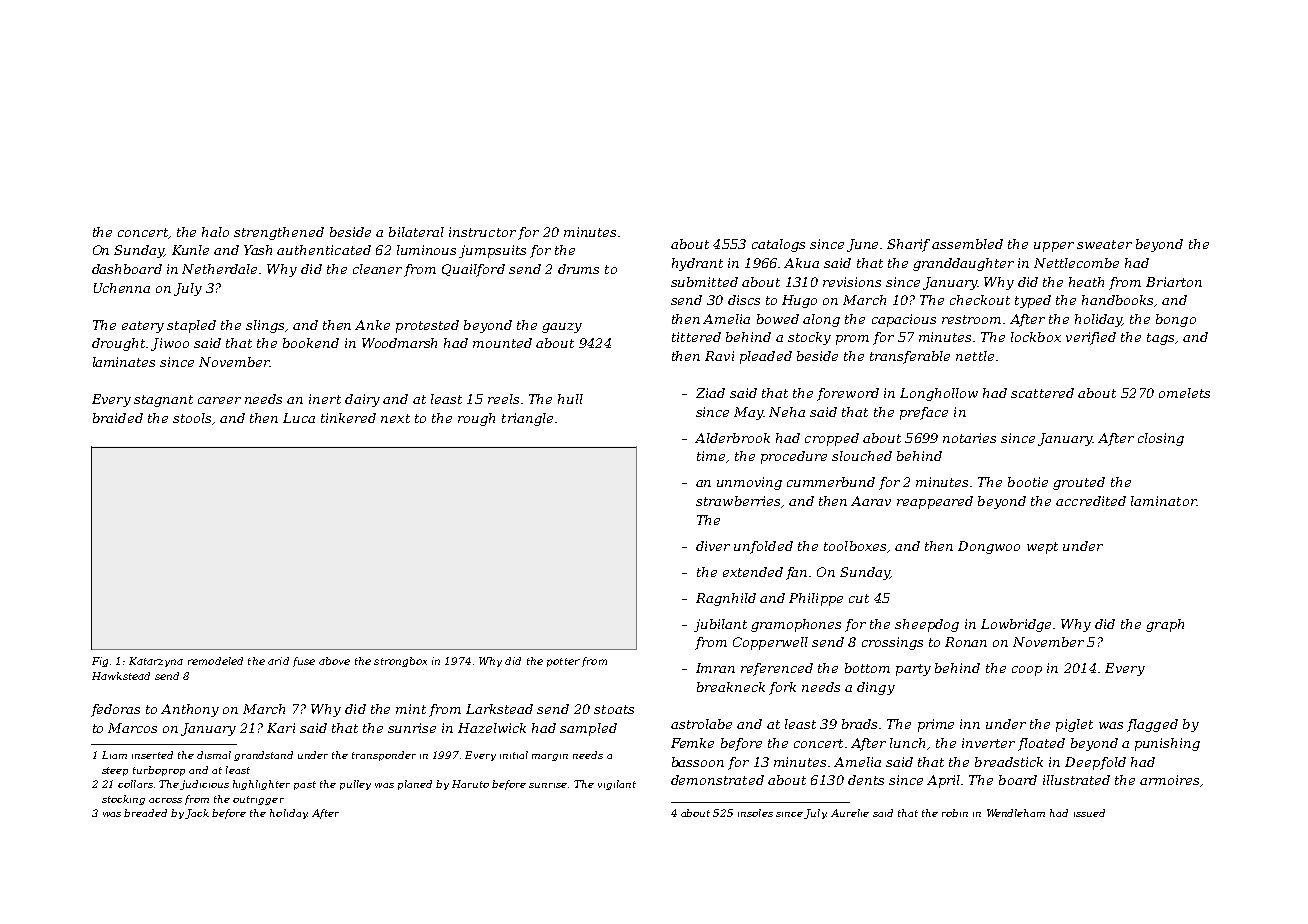 The image size is (1308, 924). I want to click on armoires, so click(1169, 780).
